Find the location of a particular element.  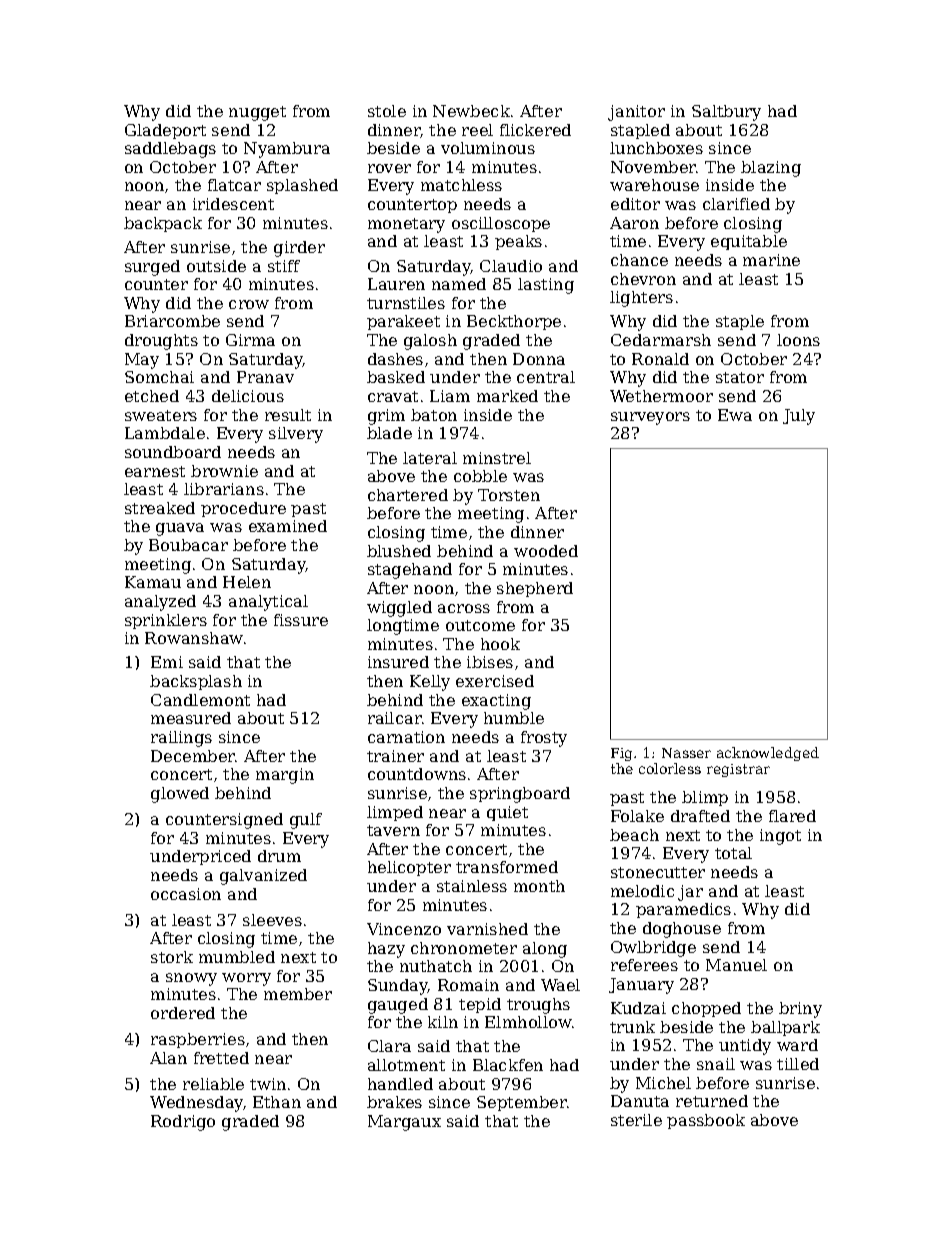

occasion is located at coordinates (186, 894).
